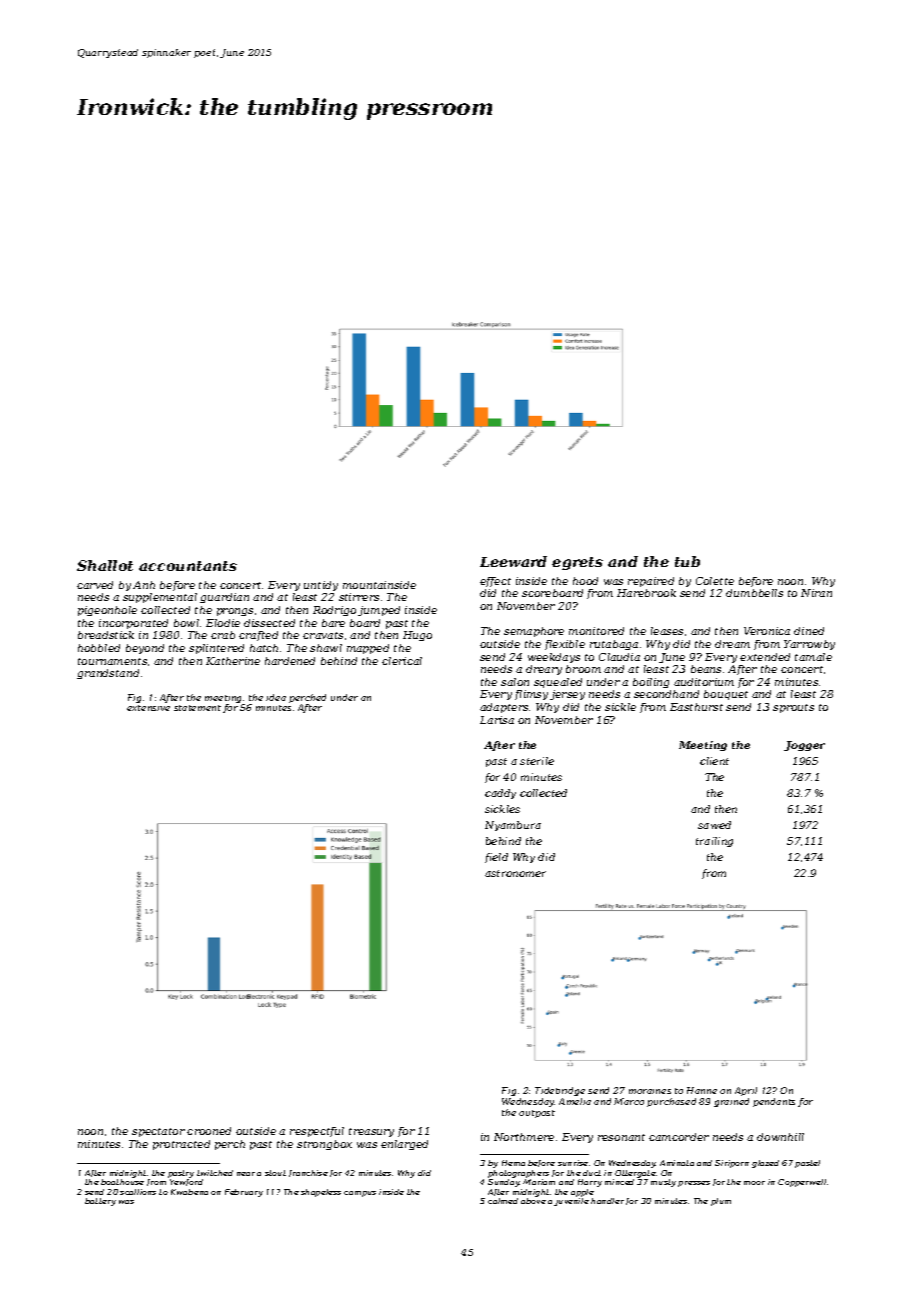 Image resolution: width=924 pixels, height=1308 pixels. Describe the element at coordinates (715, 581) in the screenshot. I see `Colette` at that location.
